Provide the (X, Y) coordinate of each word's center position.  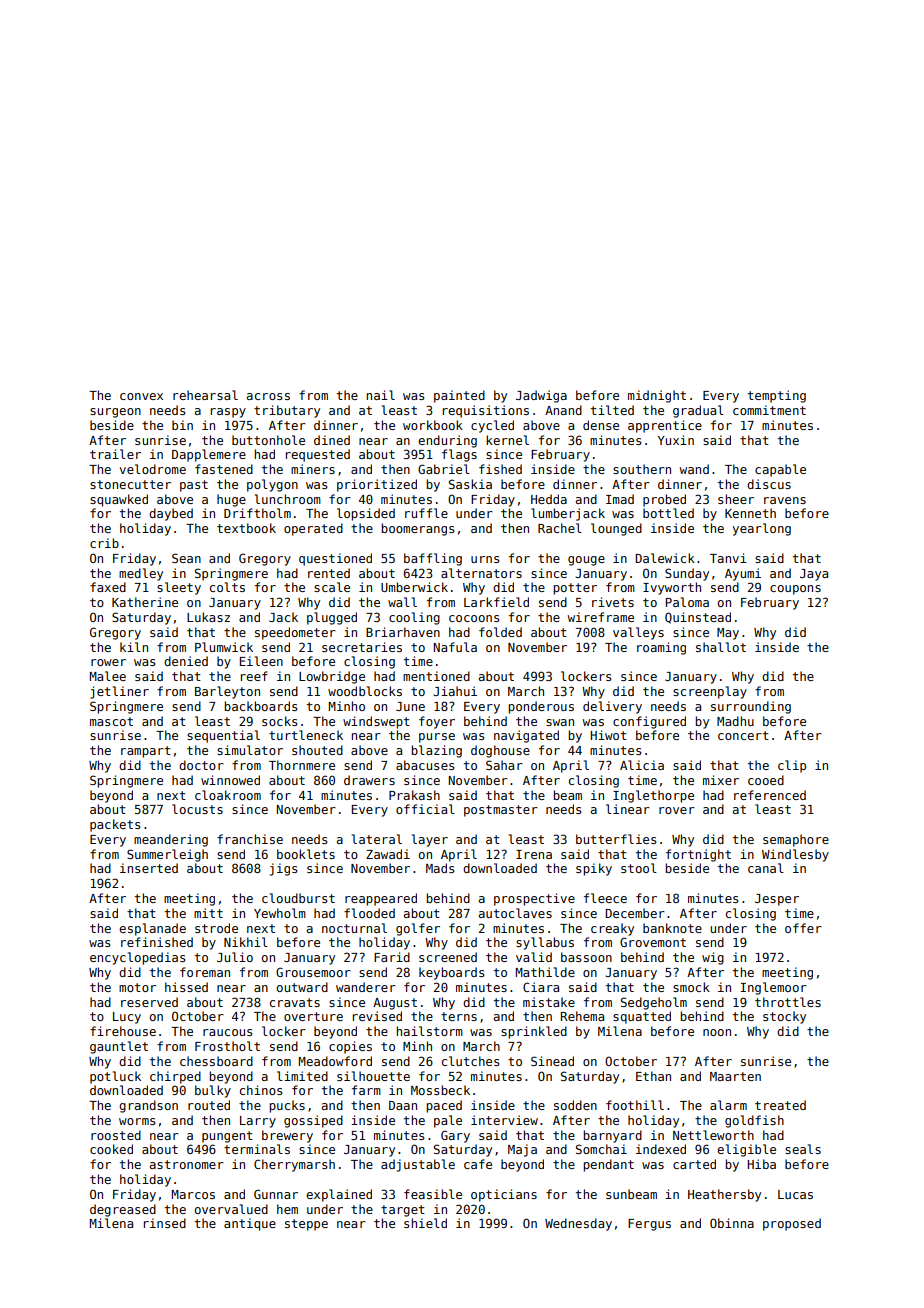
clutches (471, 1061)
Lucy (127, 1018)
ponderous (541, 707)
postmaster (501, 811)
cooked (111, 1149)
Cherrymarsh (294, 1165)
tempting (777, 396)
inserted (149, 868)
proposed (792, 1224)
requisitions (486, 411)
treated (780, 1105)
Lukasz (208, 617)
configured (649, 722)
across (268, 396)
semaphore (796, 840)
